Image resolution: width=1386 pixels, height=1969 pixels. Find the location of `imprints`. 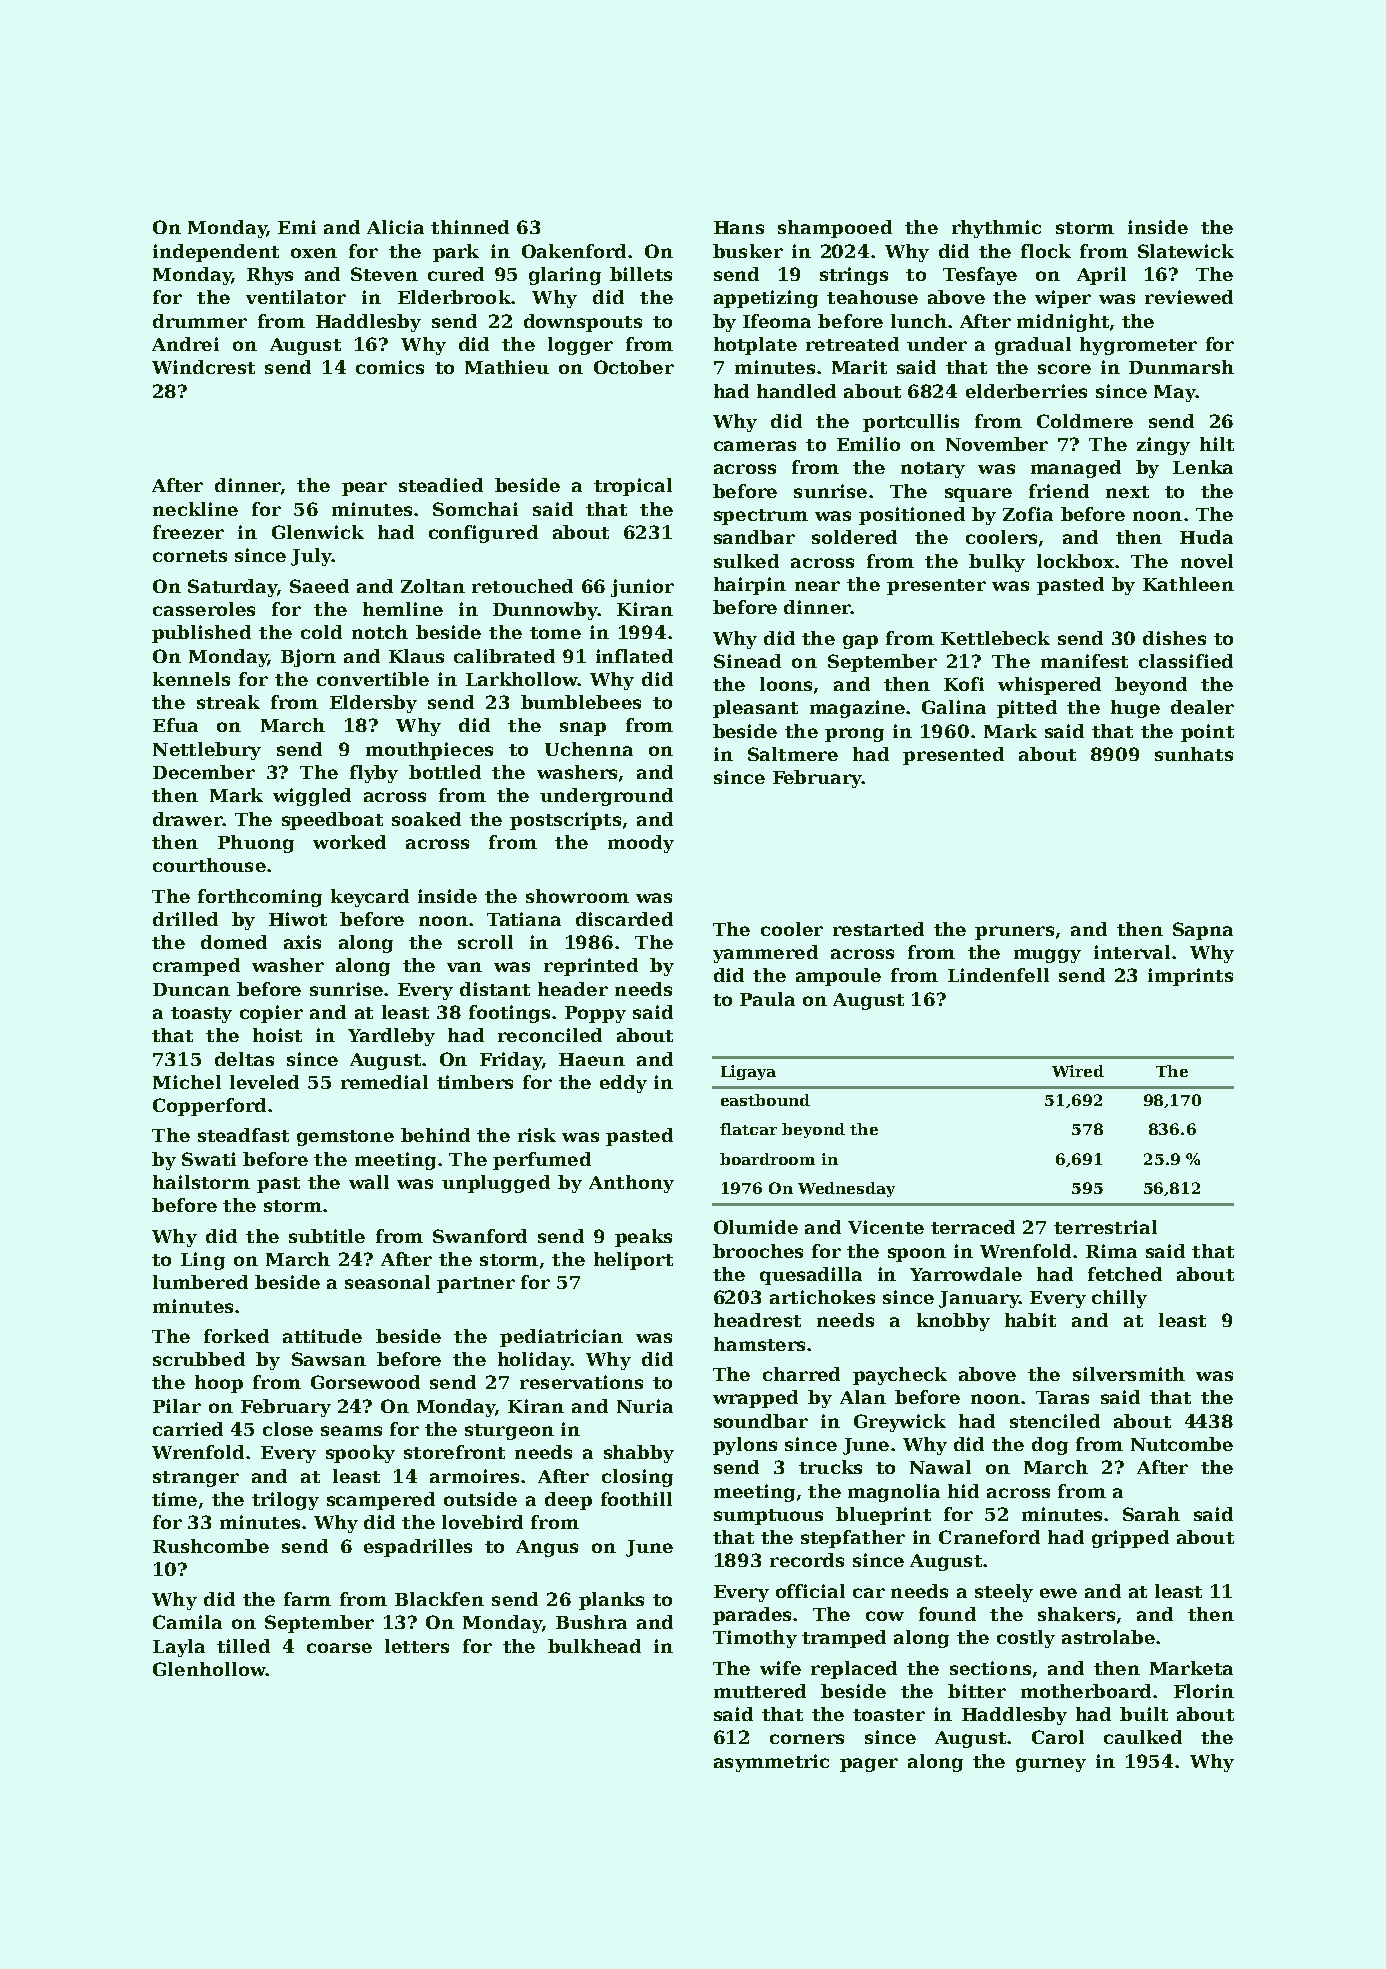

imprints is located at coordinates (1190, 977).
